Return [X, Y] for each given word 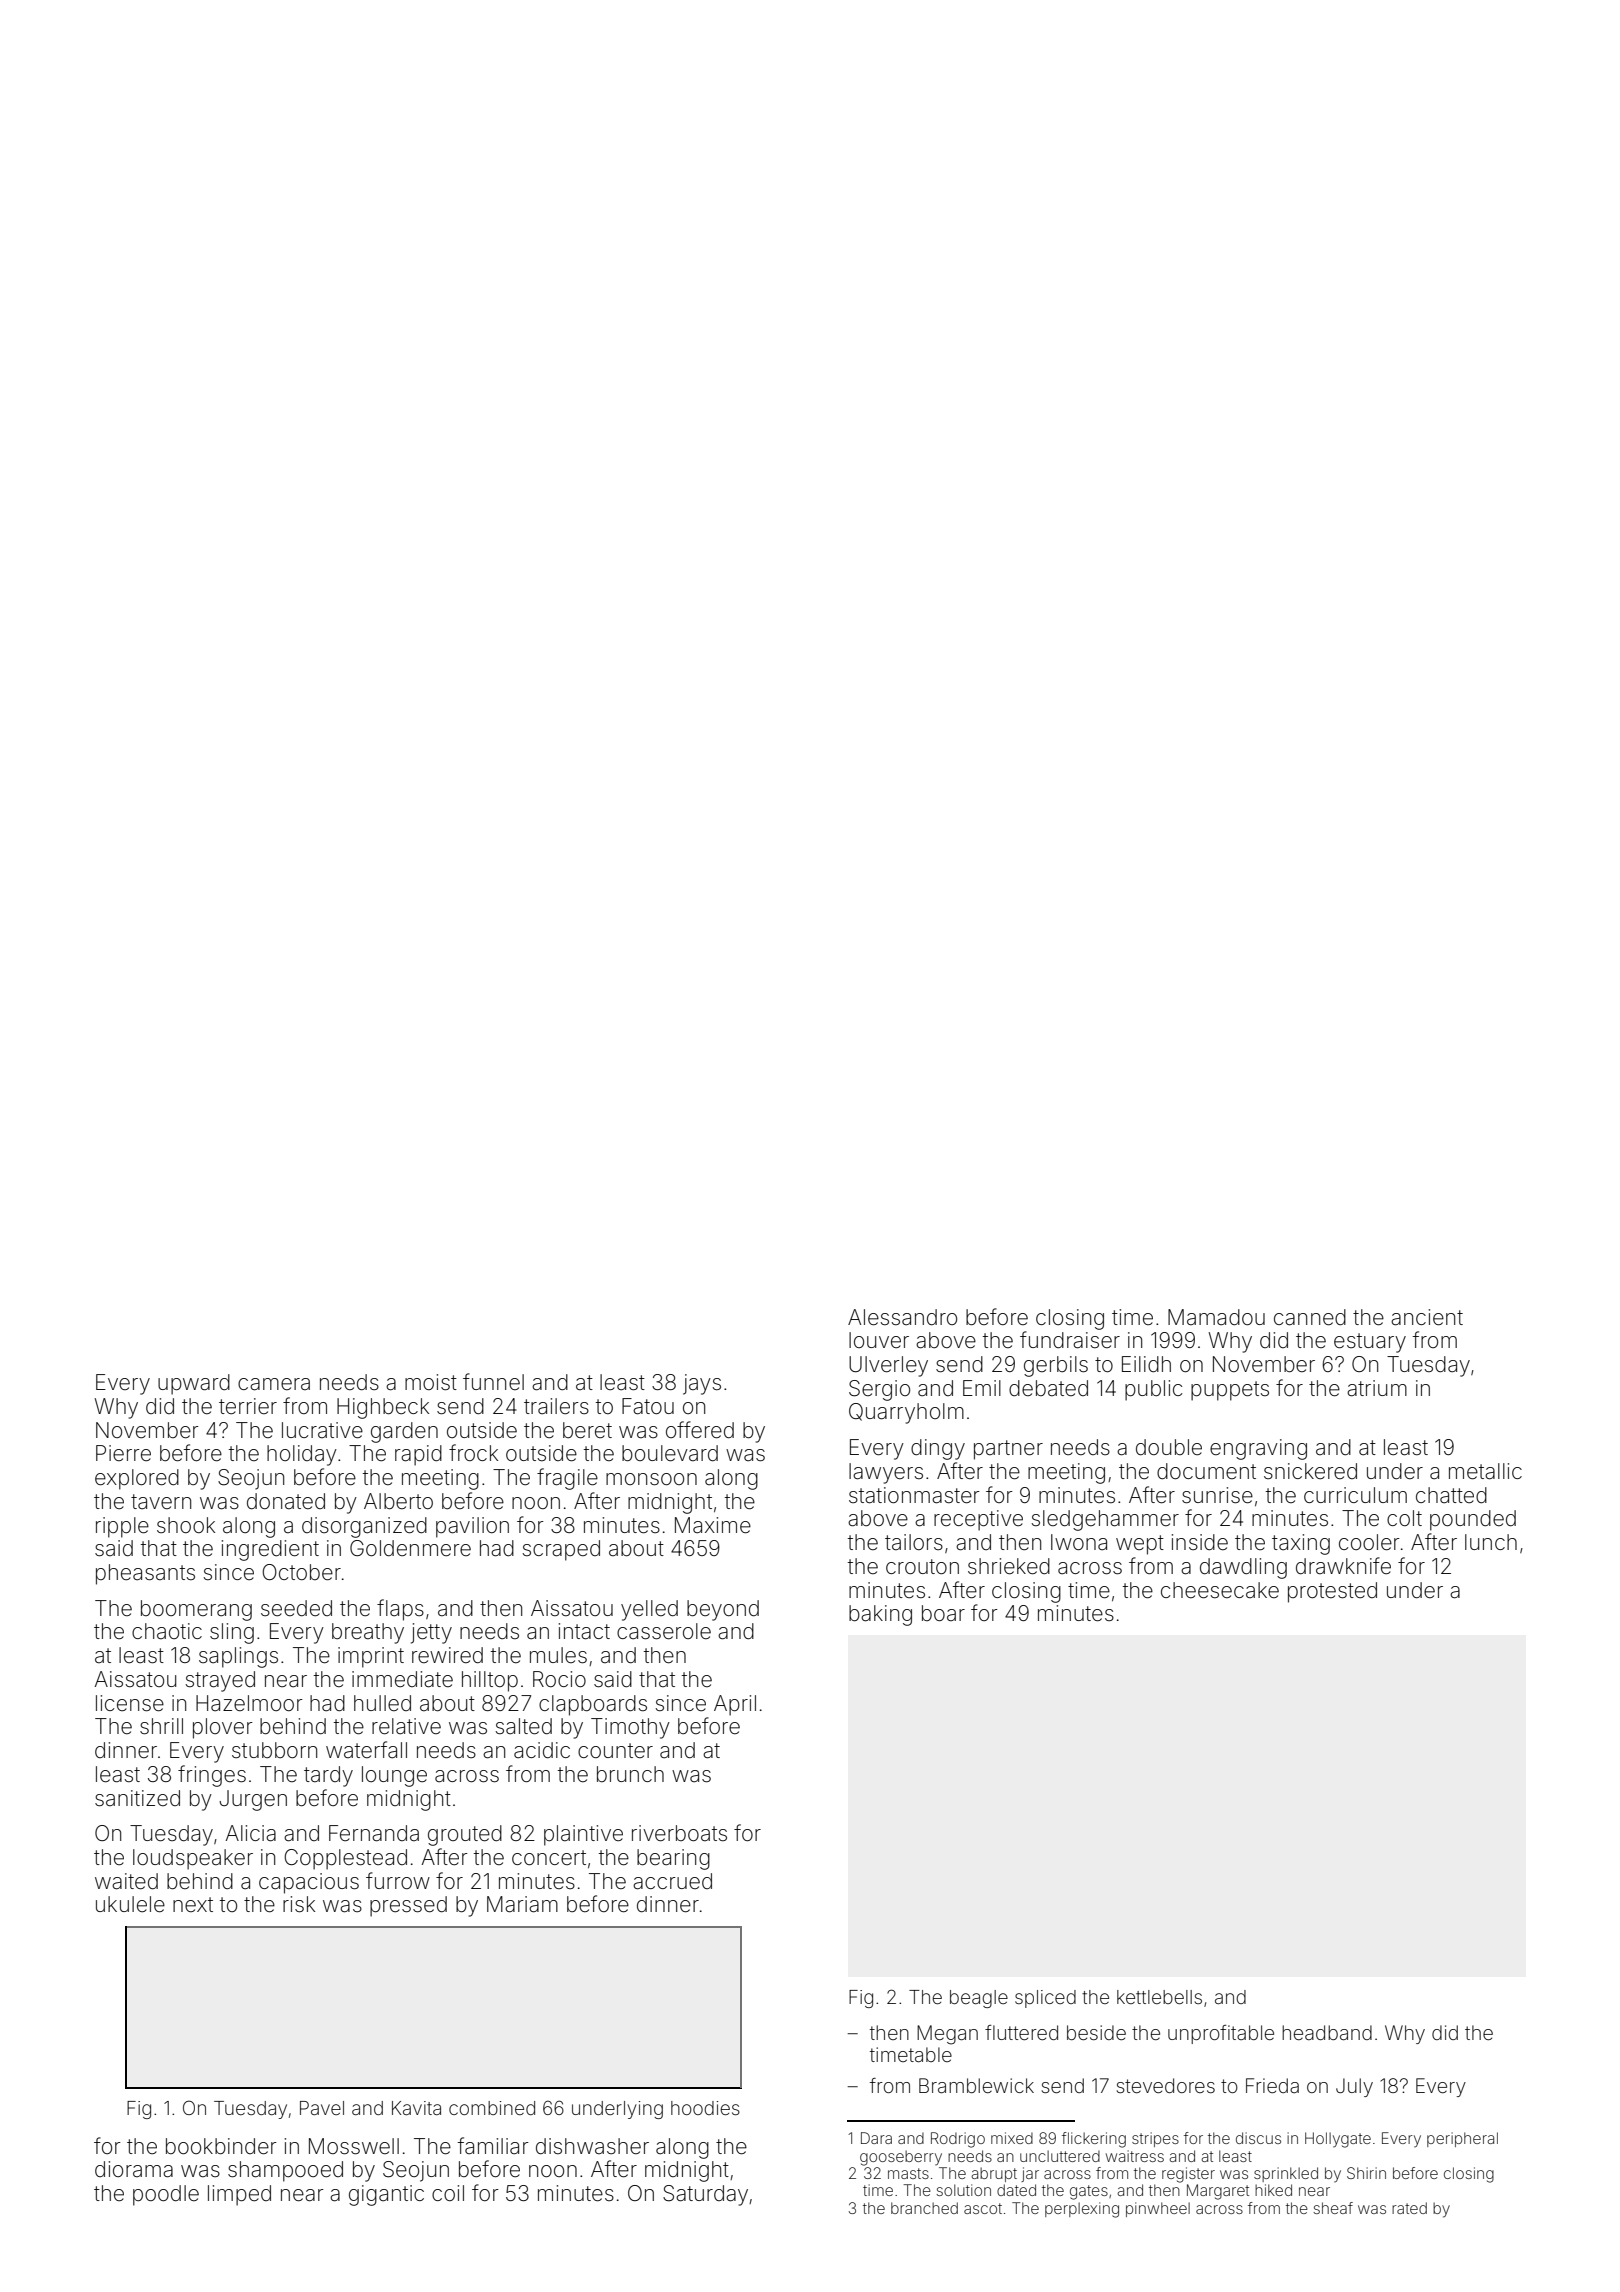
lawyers [886, 1473]
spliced [1045, 1999]
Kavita [416, 2108]
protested [1332, 1592]
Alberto [398, 1501]
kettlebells [1159, 1997]
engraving [1258, 1449]
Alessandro [902, 1317]
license [130, 1703]
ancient [1427, 1317]
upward [194, 1384]
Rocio [559, 1679]
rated [1409, 2208]
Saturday [705, 2195]
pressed [408, 1906]
